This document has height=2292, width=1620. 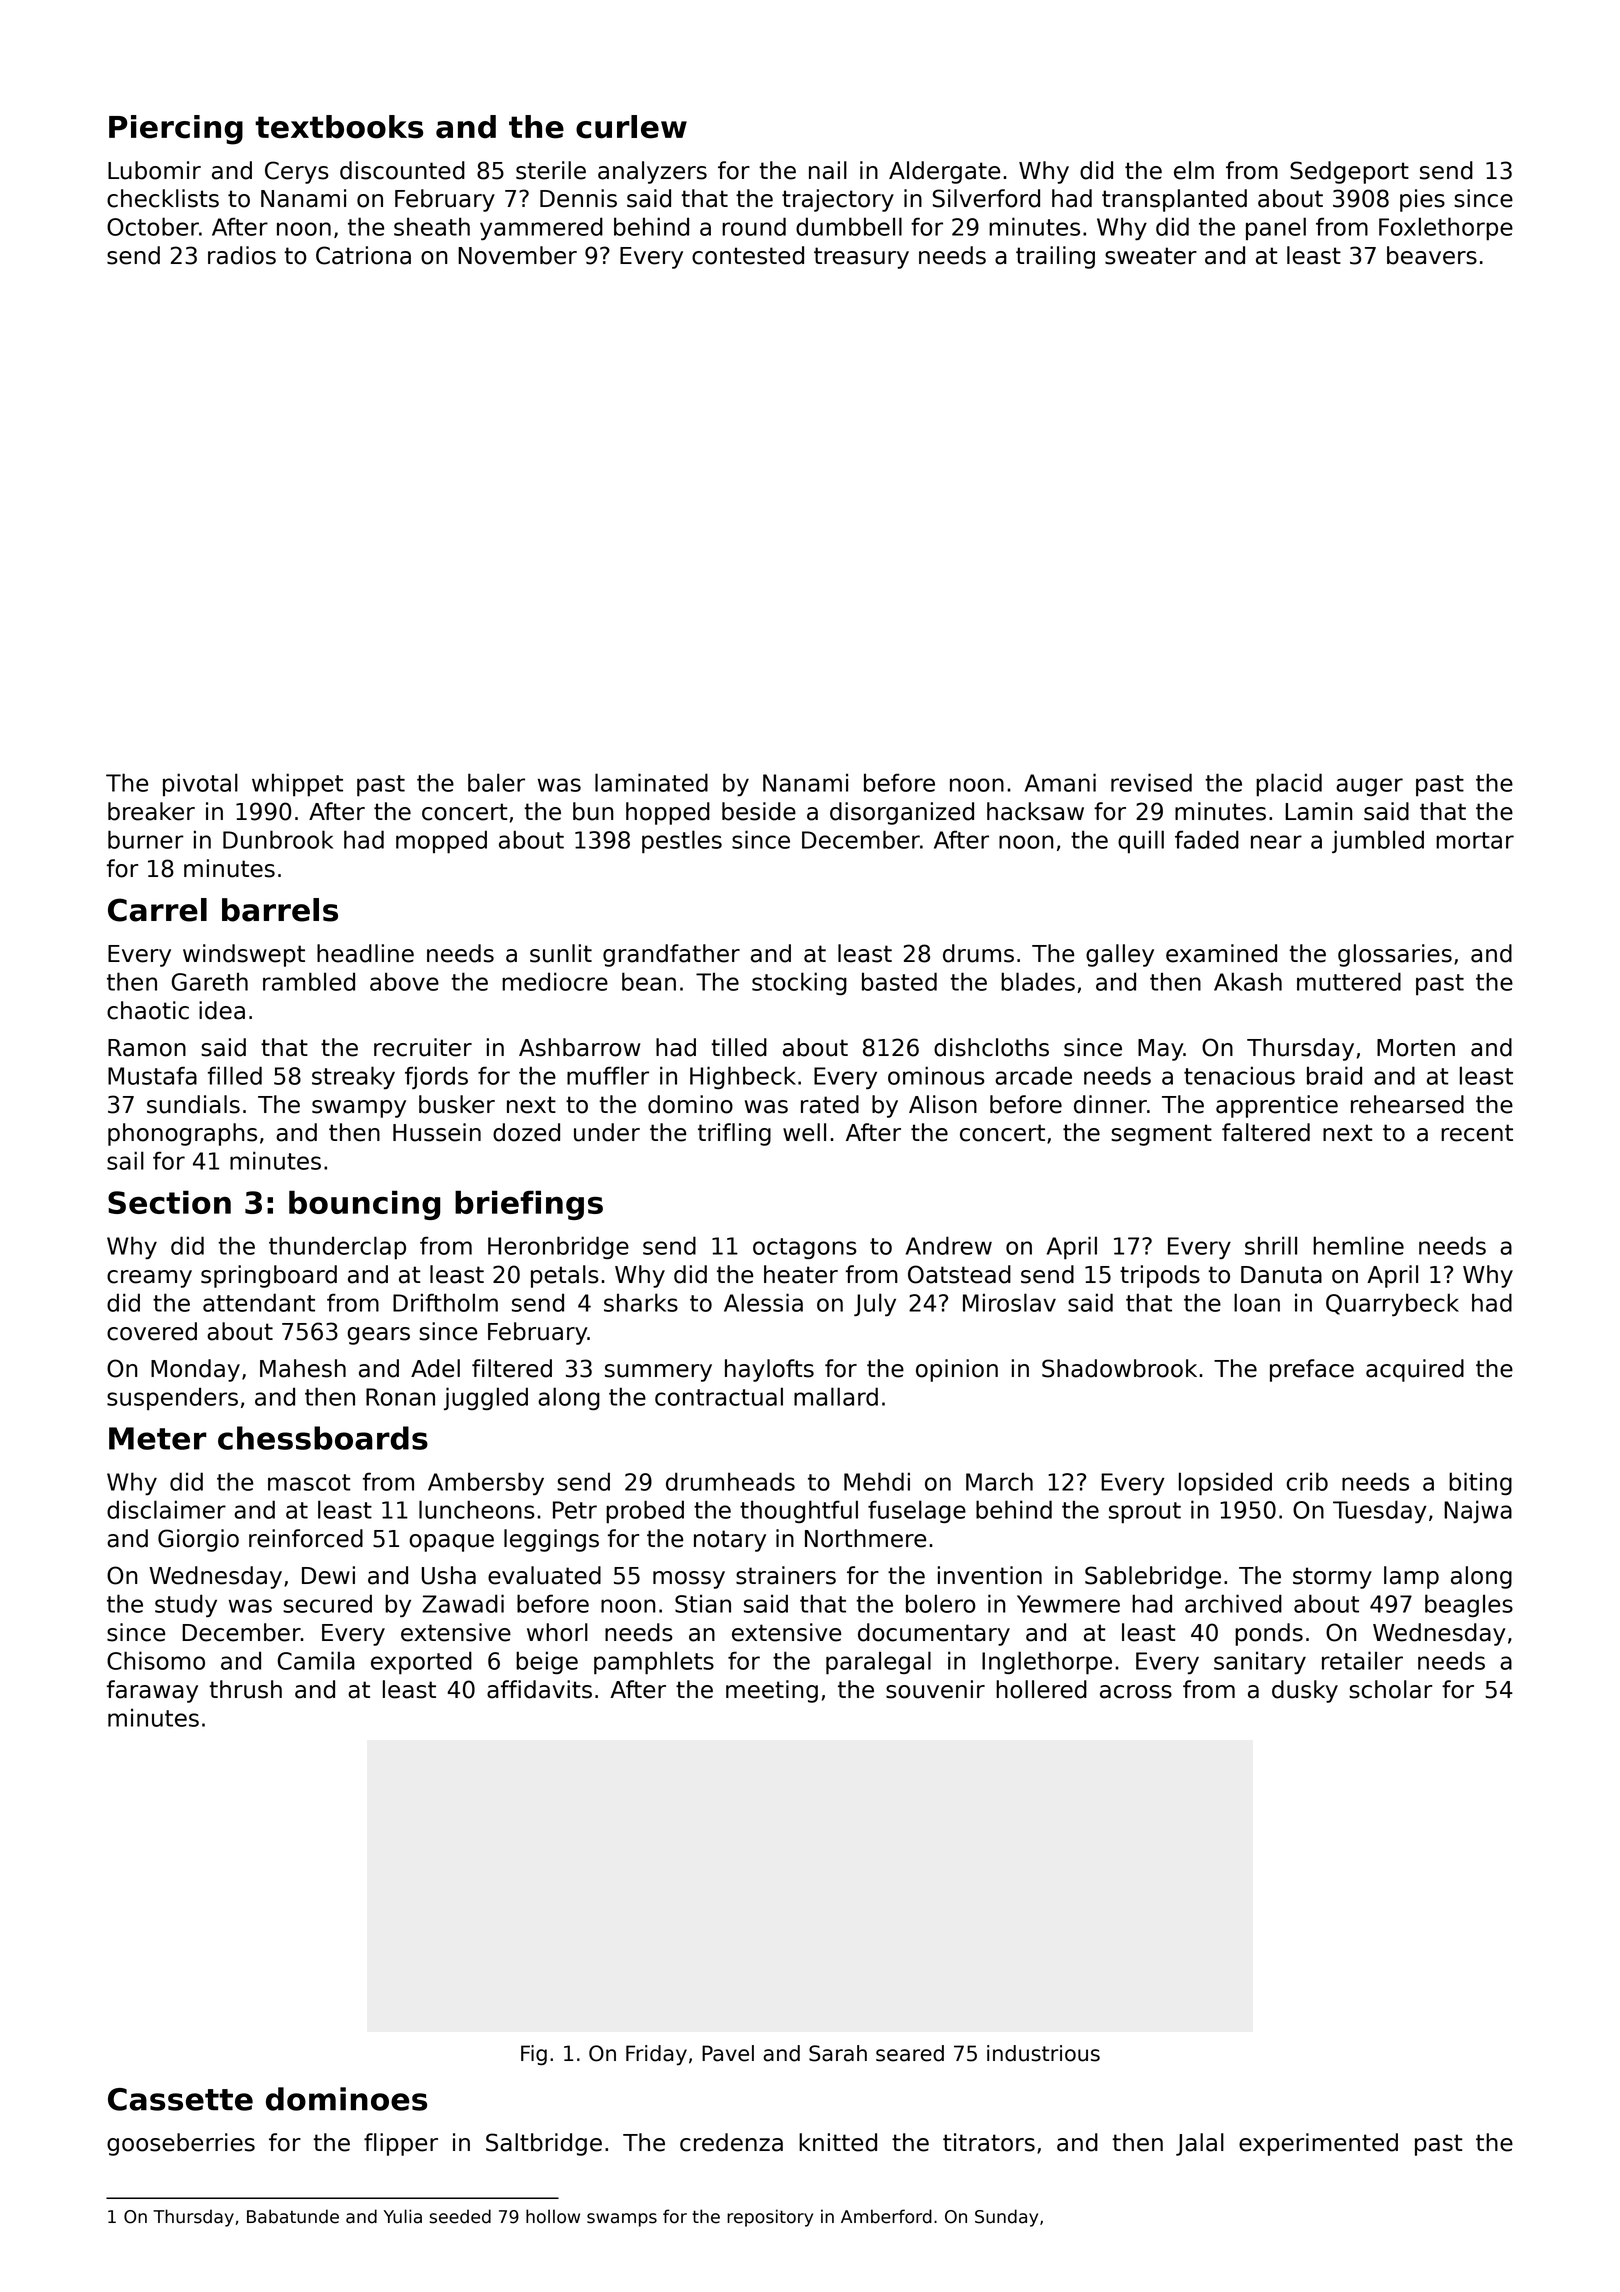 I want to click on Cassette, so click(x=180, y=2099).
